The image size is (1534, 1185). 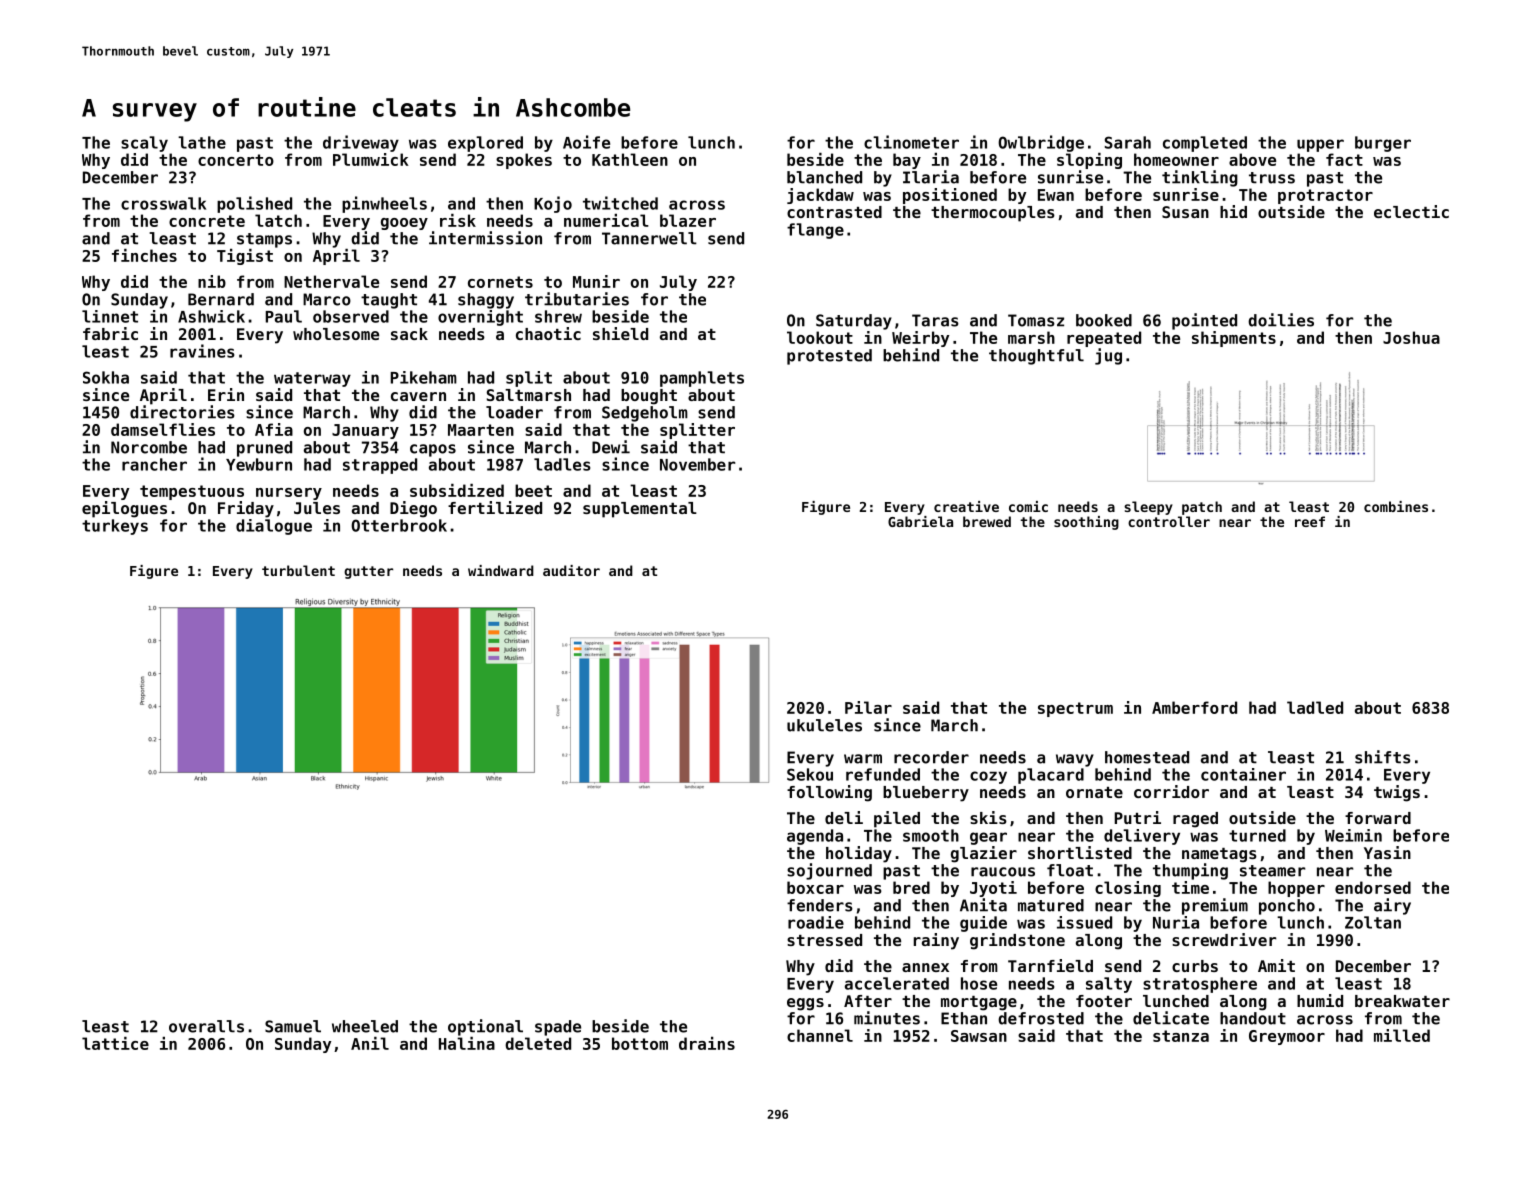 What do you see at coordinates (1397, 793) in the document?
I see `twigs` at bounding box center [1397, 793].
